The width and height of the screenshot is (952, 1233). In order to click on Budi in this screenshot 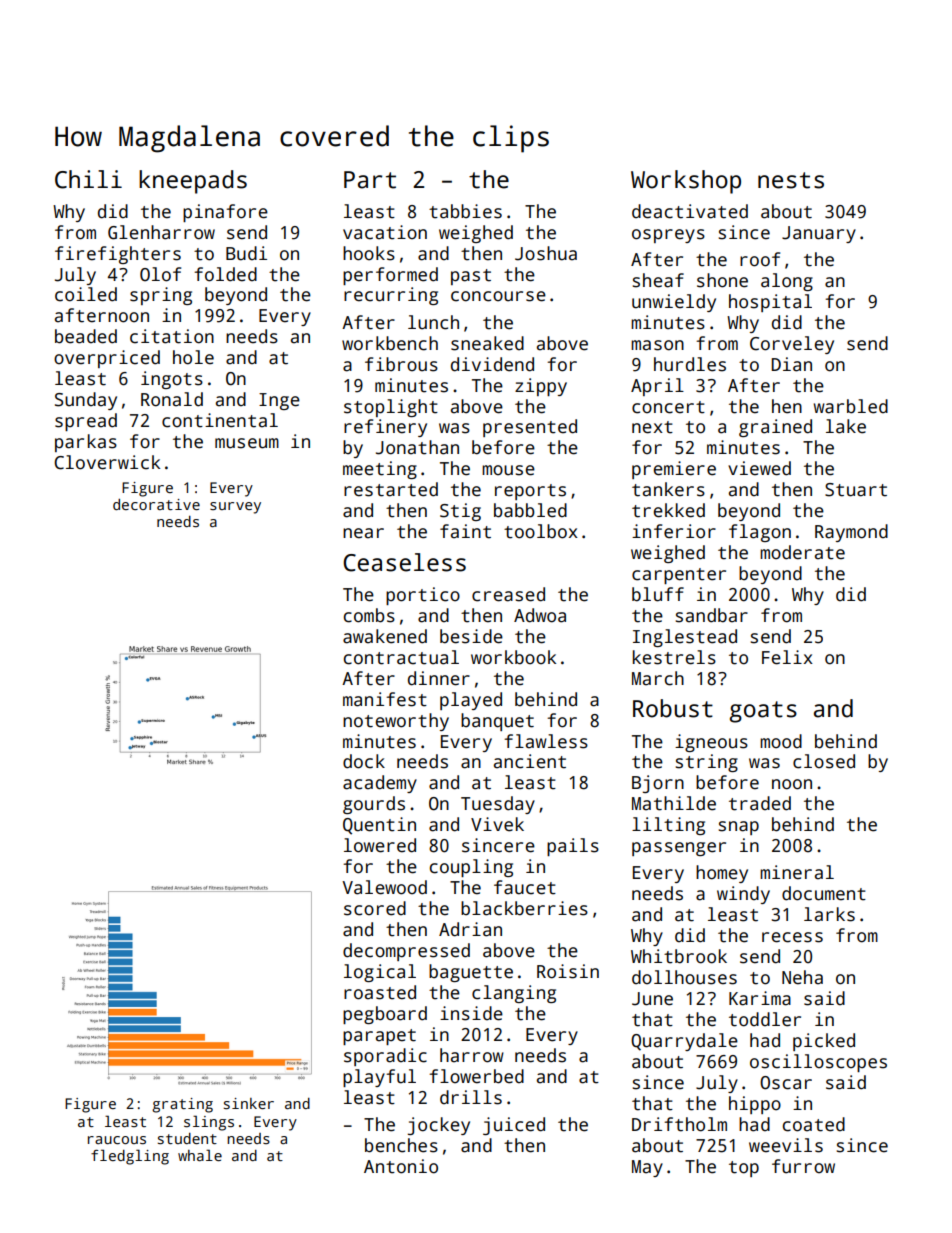, I will do `click(246, 253)`.
